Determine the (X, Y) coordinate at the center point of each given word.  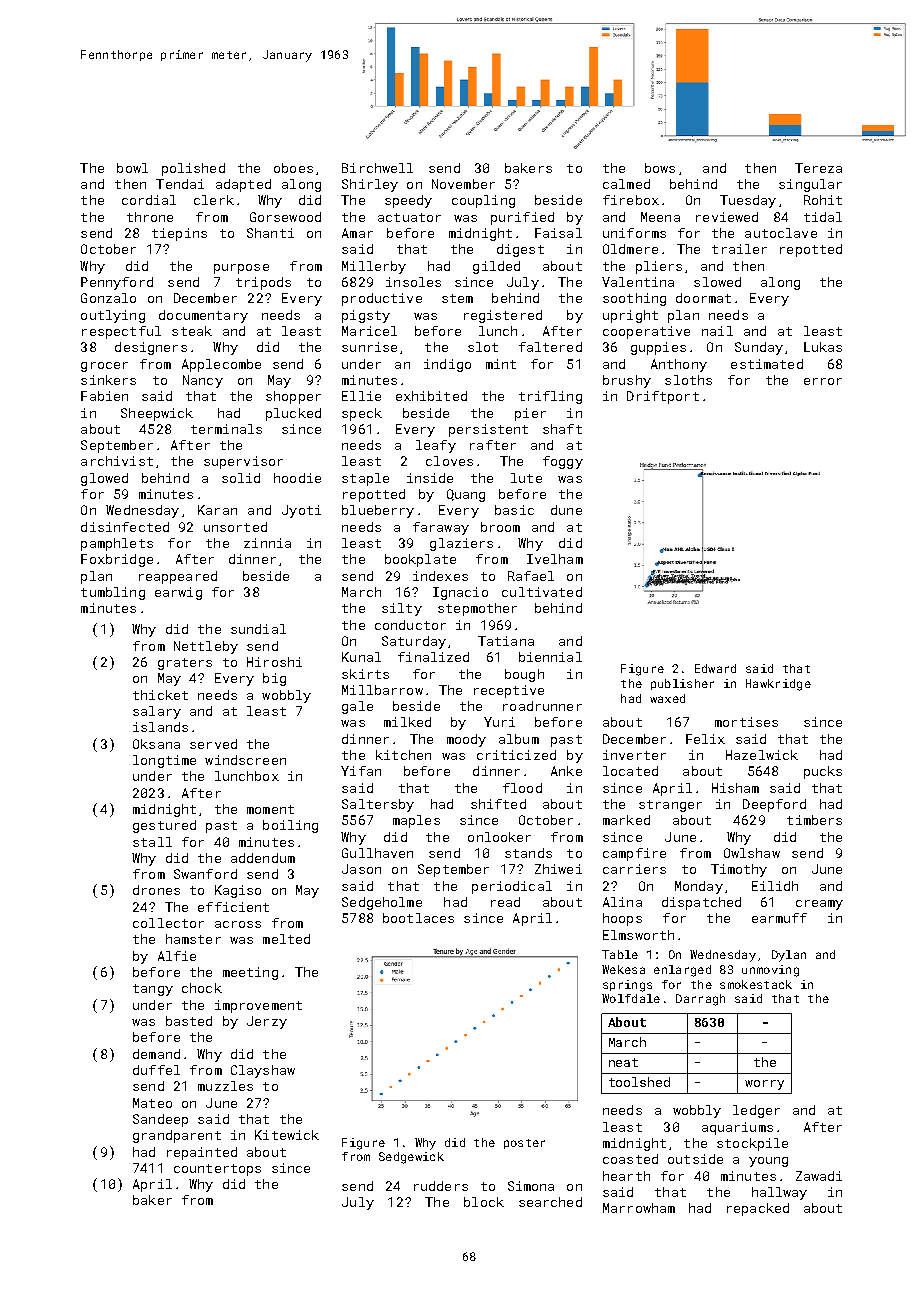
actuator (409, 217)
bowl (132, 168)
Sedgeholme (382, 903)
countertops (217, 1170)
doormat (703, 298)
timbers (814, 820)
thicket (160, 695)
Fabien (104, 396)
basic (514, 510)
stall (152, 842)
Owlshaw (752, 853)
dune (566, 510)
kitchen (403, 755)
